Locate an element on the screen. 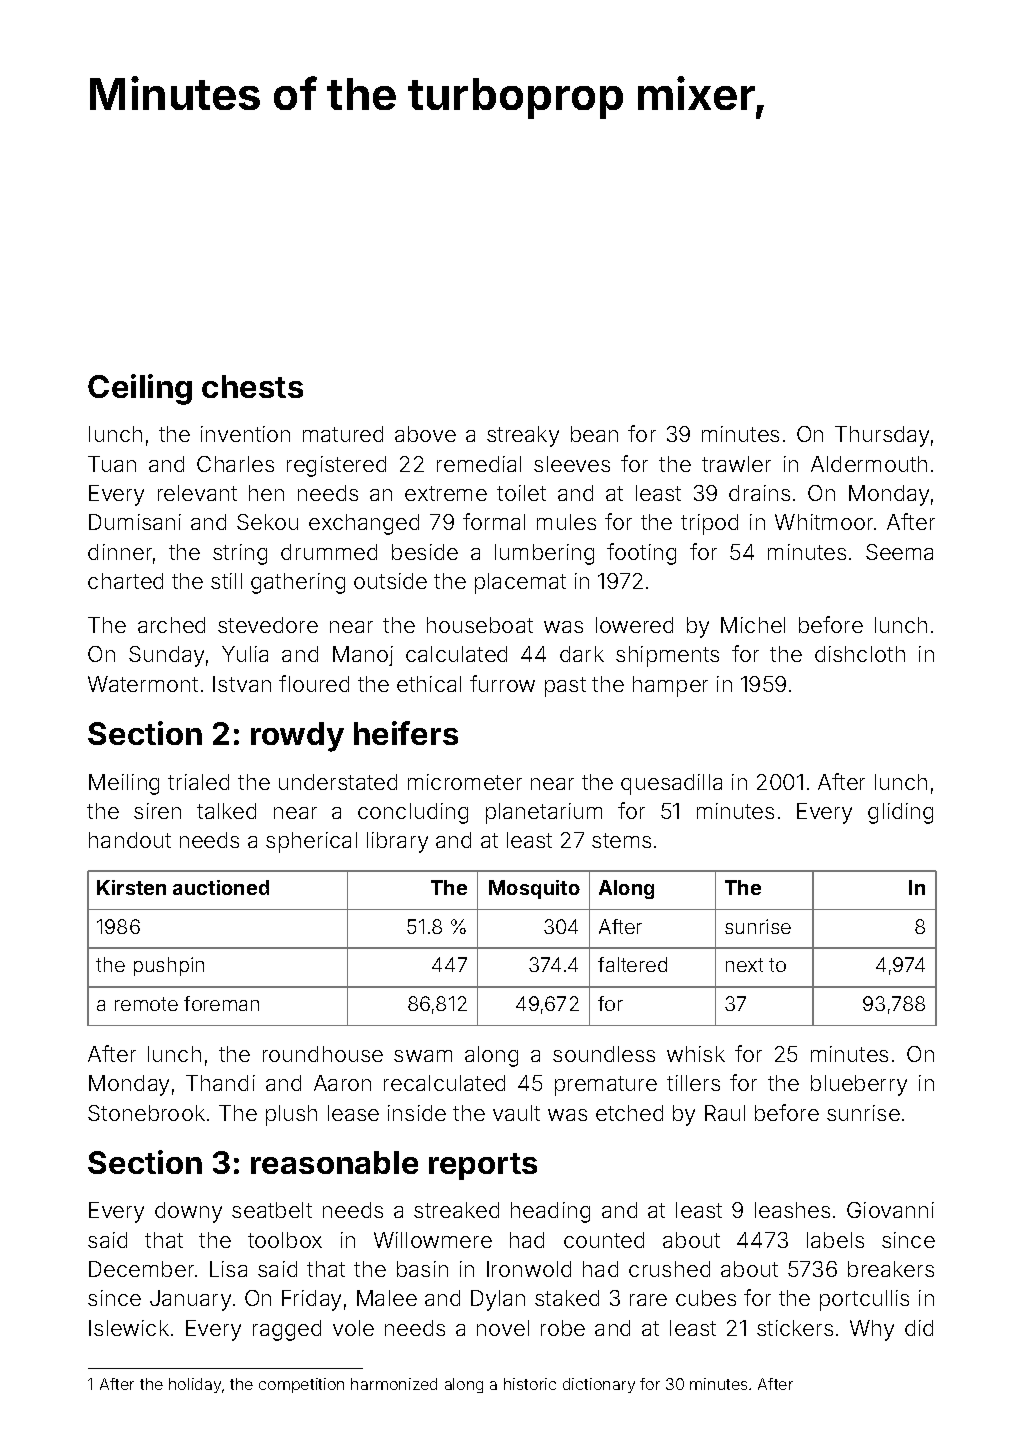 This screenshot has width=1024, height=1455. stems is located at coordinates (621, 840).
